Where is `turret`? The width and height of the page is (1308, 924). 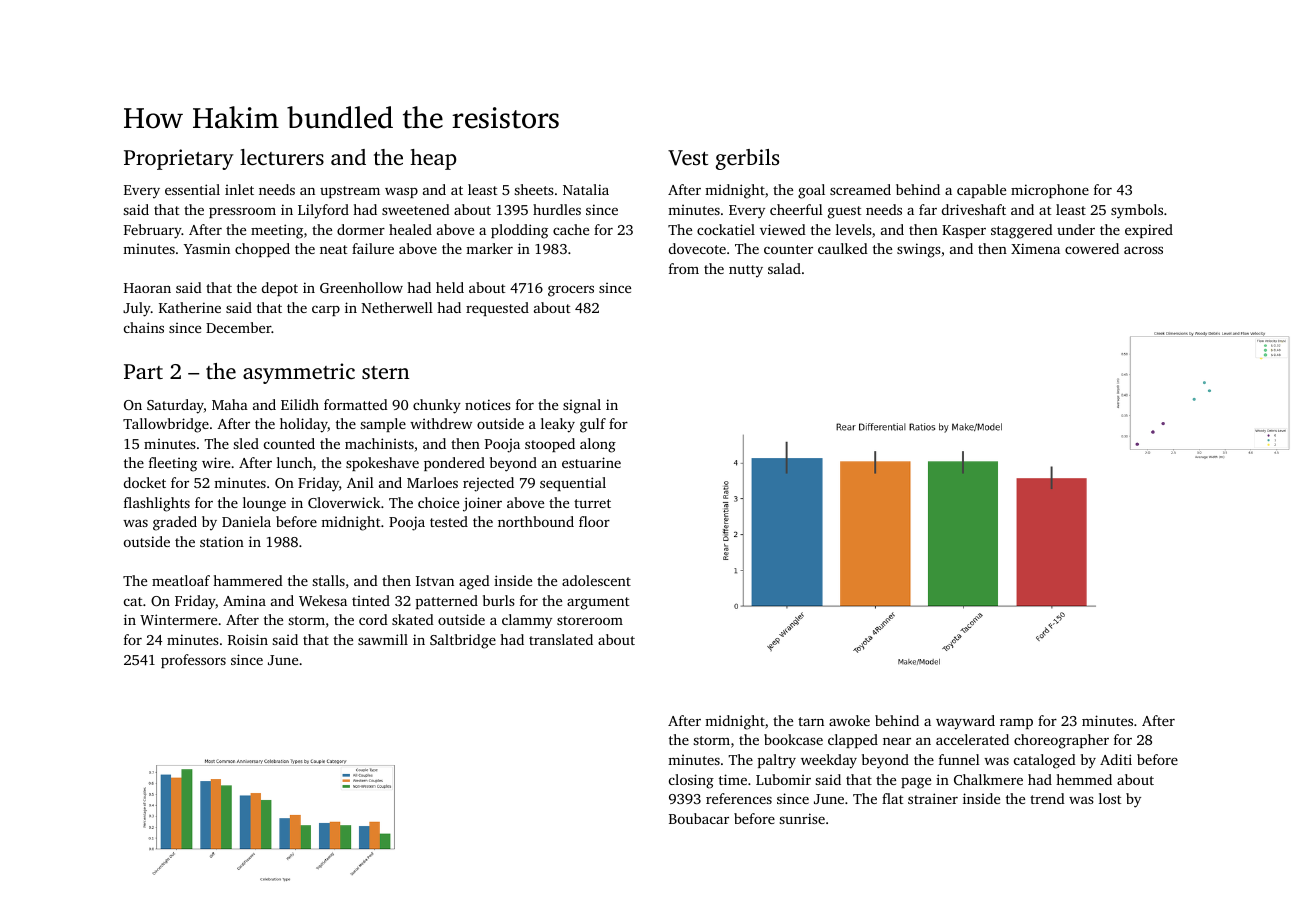 turret is located at coordinates (592, 503).
